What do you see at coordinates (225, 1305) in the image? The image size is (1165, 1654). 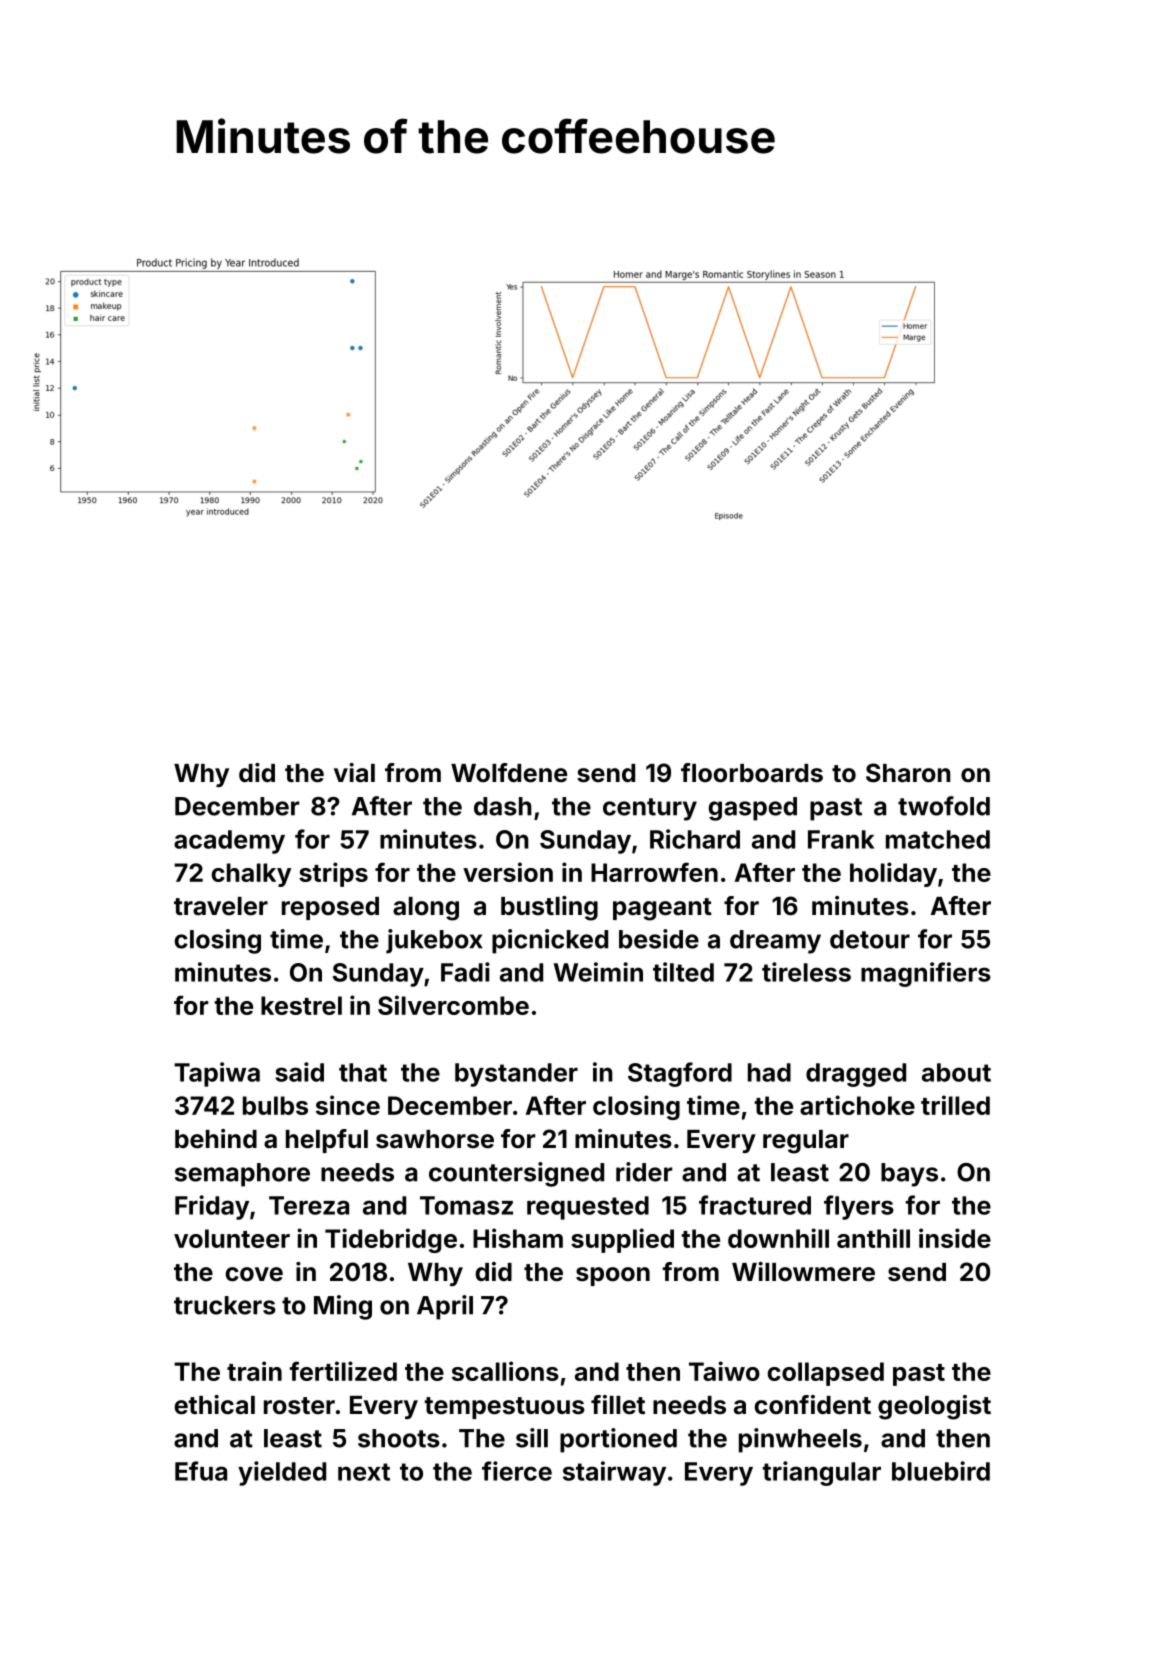 I see `truckers` at bounding box center [225, 1305].
